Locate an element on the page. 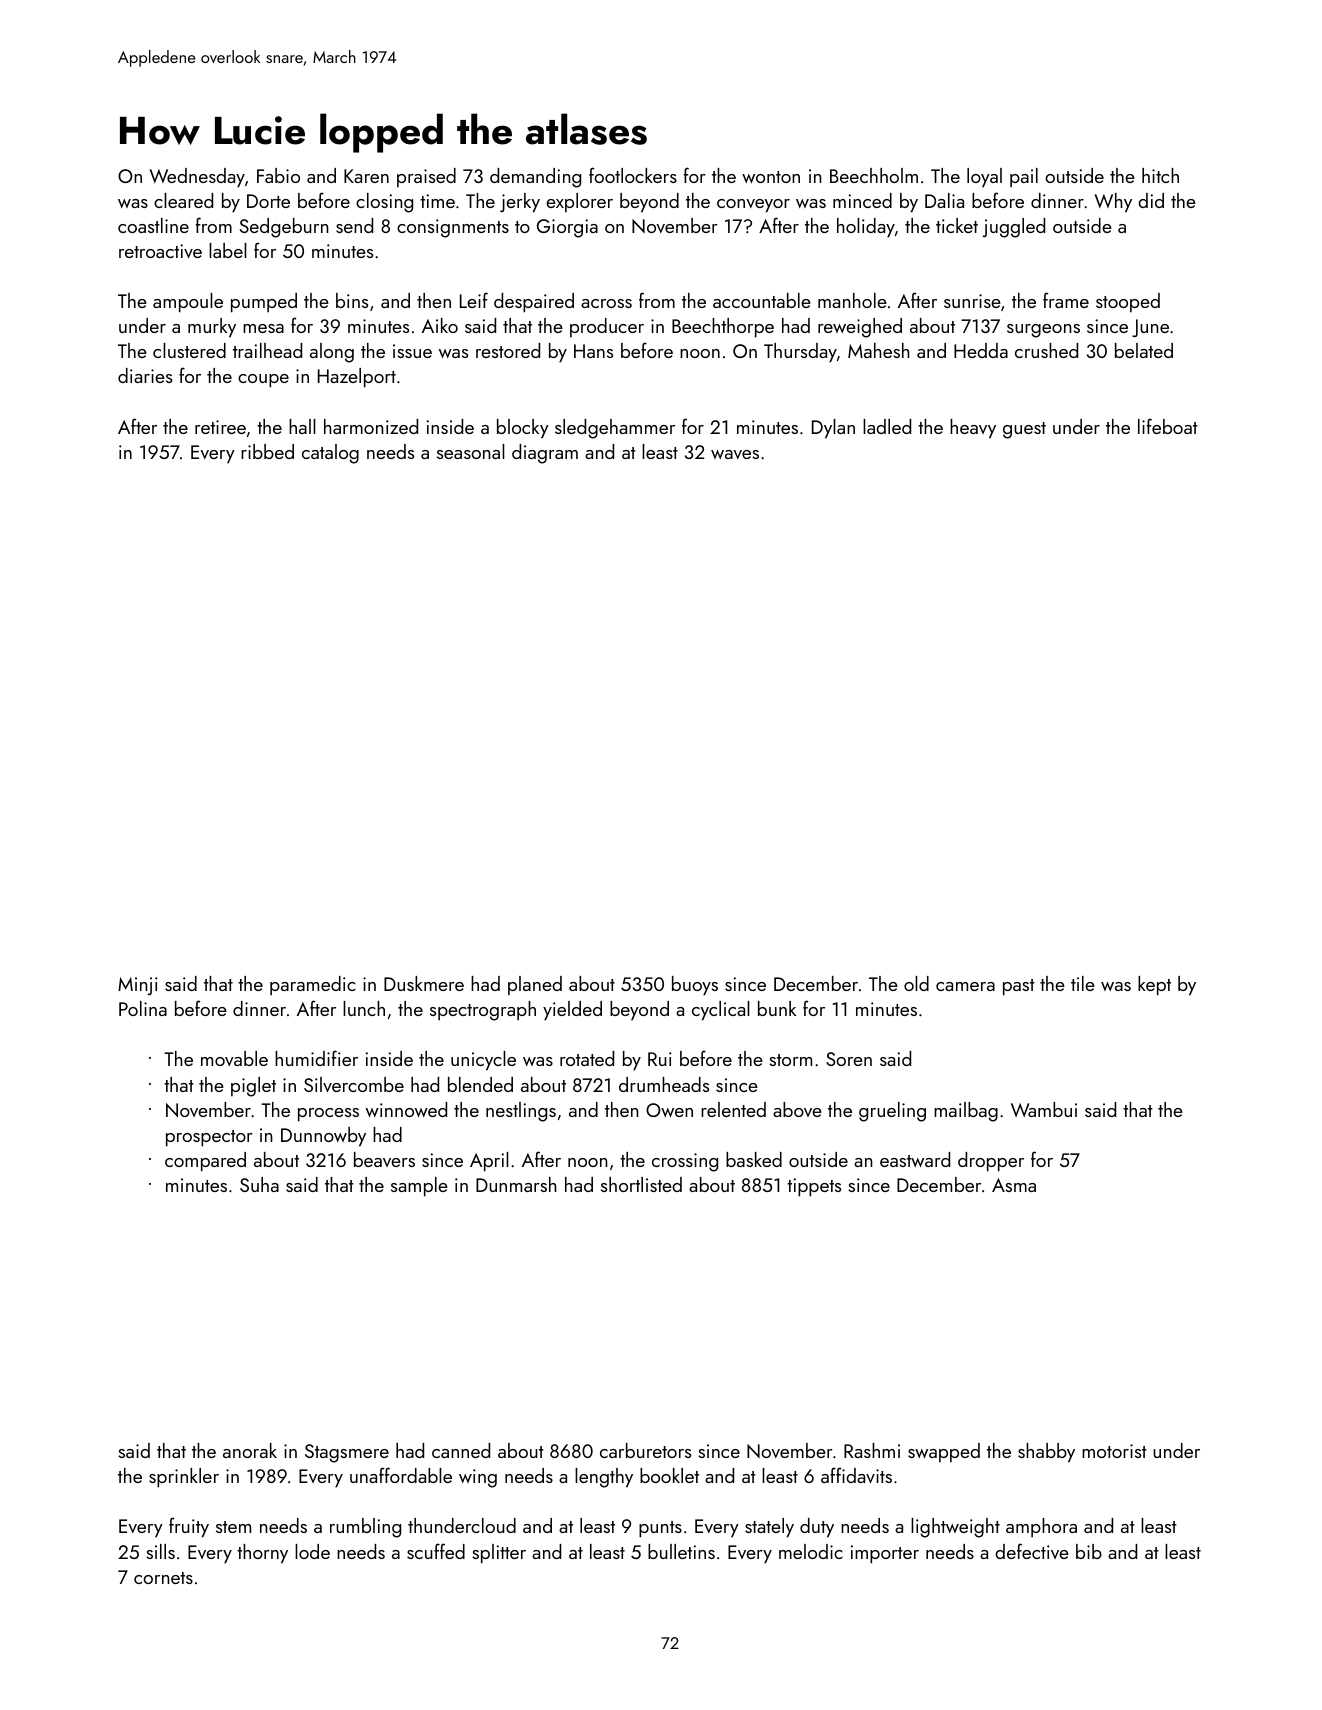  heavy is located at coordinates (973, 429).
